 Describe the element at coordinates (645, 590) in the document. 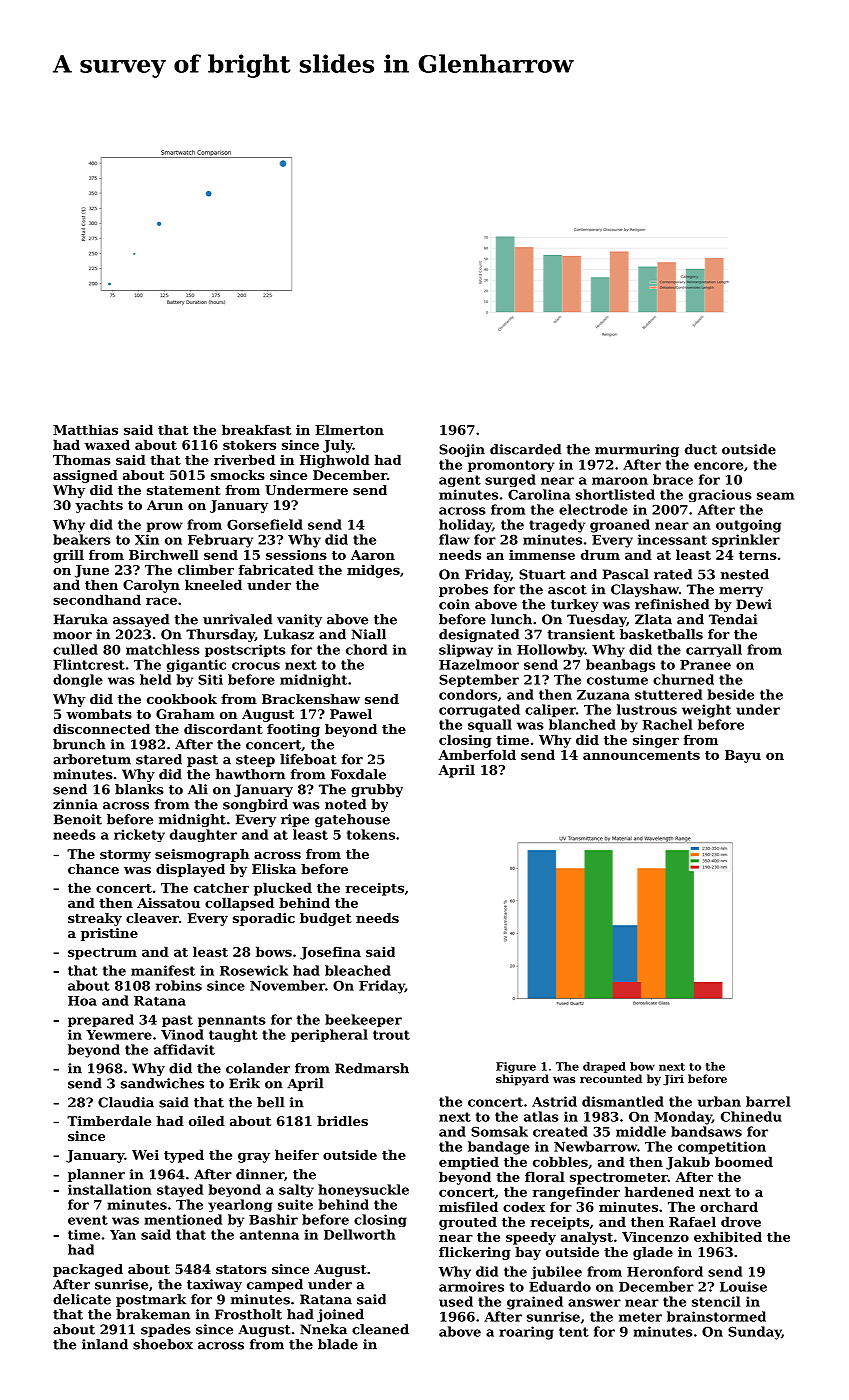

I see `Clayshaw` at that location.
